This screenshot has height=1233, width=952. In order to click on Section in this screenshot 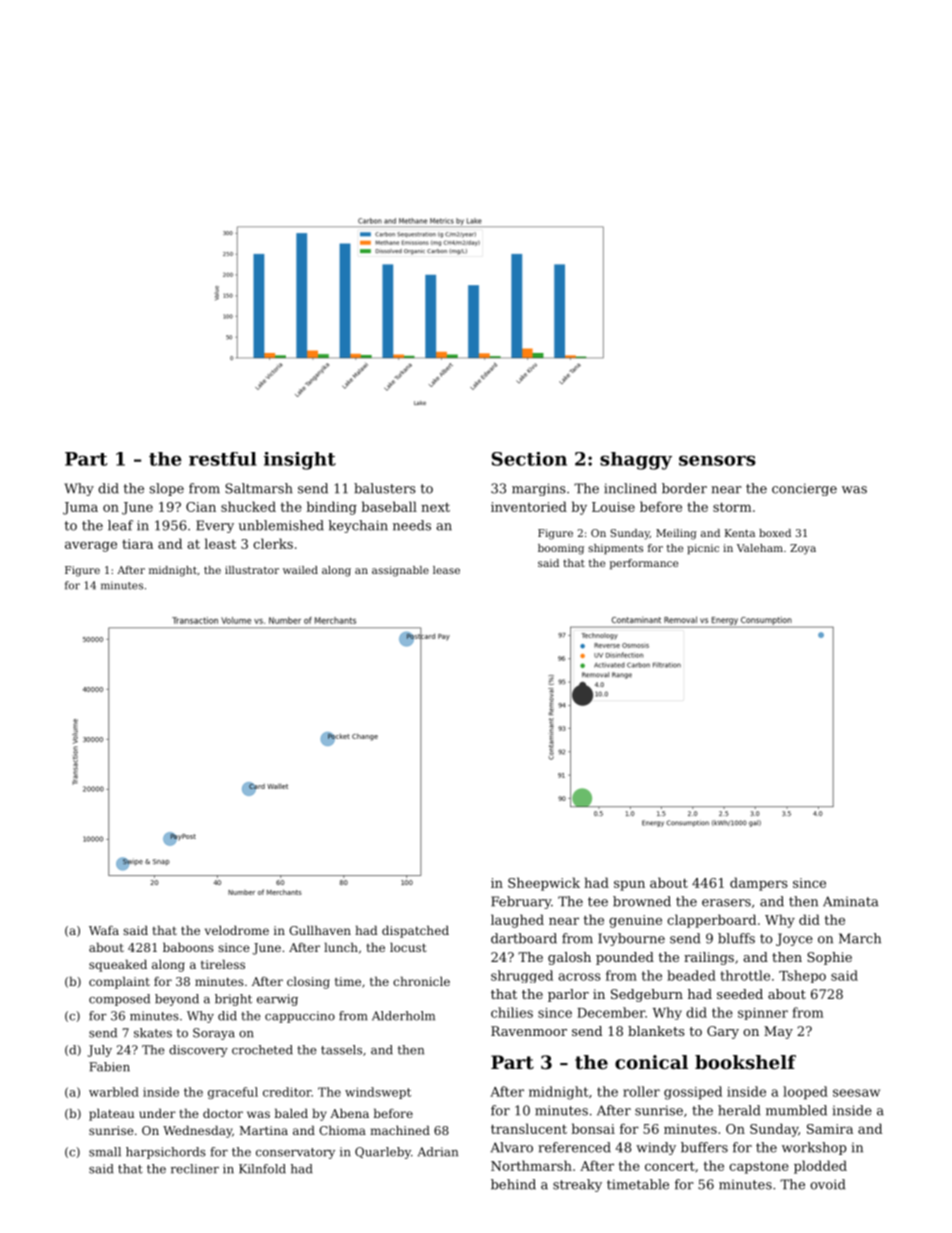, I will do `click(529, 459)`.
